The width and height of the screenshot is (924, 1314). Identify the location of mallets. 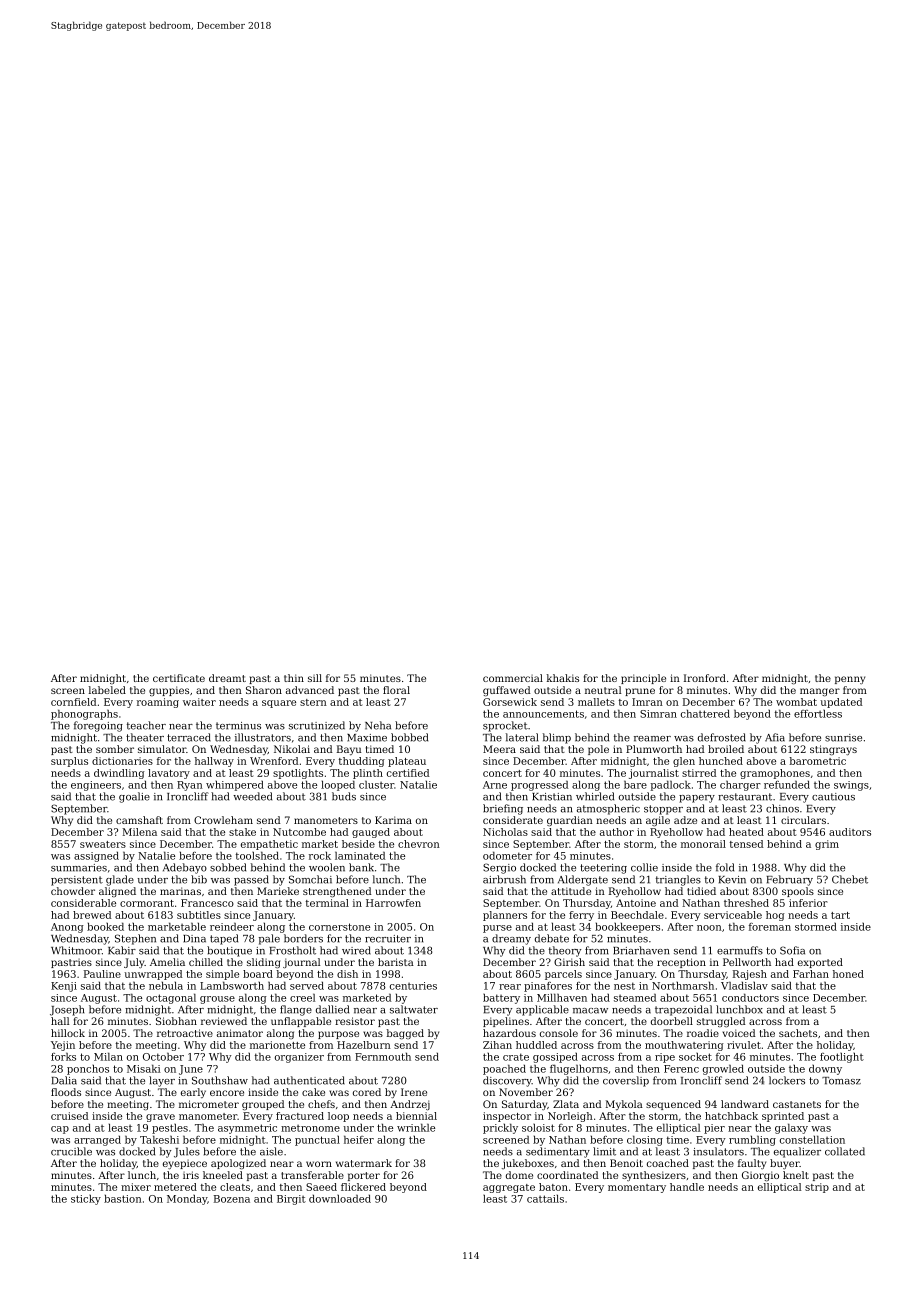
(596, 702).
